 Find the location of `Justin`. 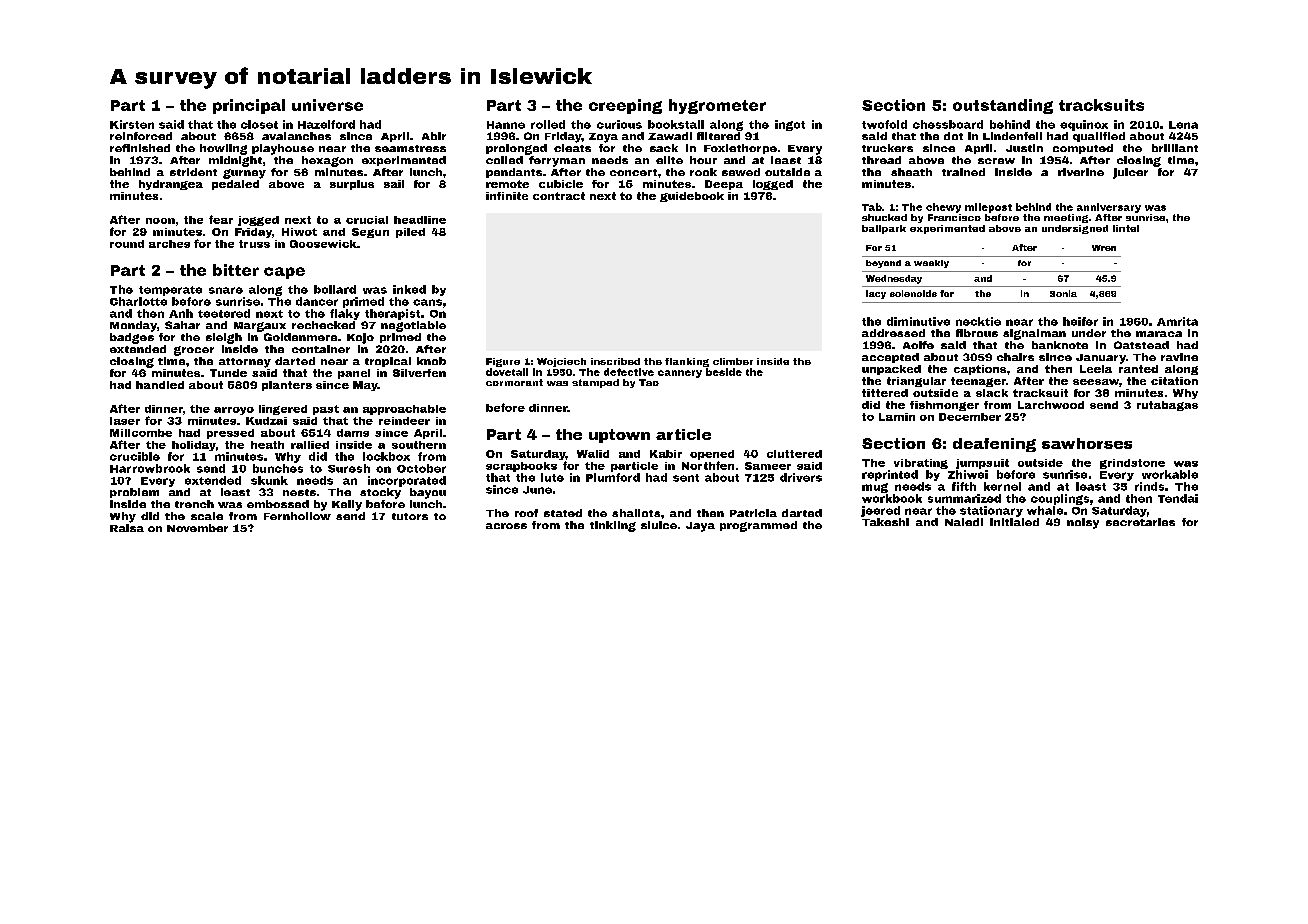

Justin is located at coordinates (1024, 148).
